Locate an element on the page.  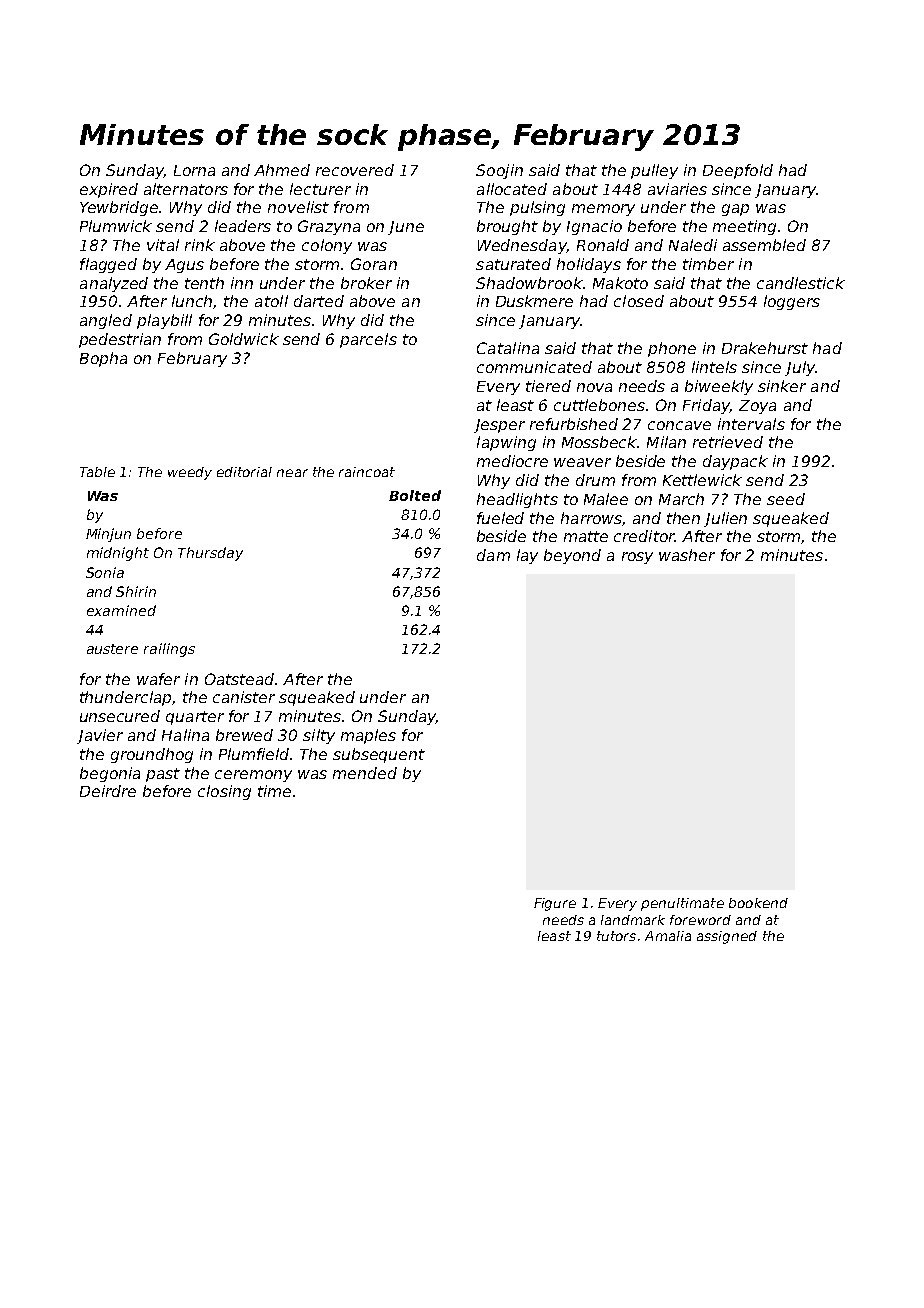
Deepfold is located at coordinates (738, 171).
